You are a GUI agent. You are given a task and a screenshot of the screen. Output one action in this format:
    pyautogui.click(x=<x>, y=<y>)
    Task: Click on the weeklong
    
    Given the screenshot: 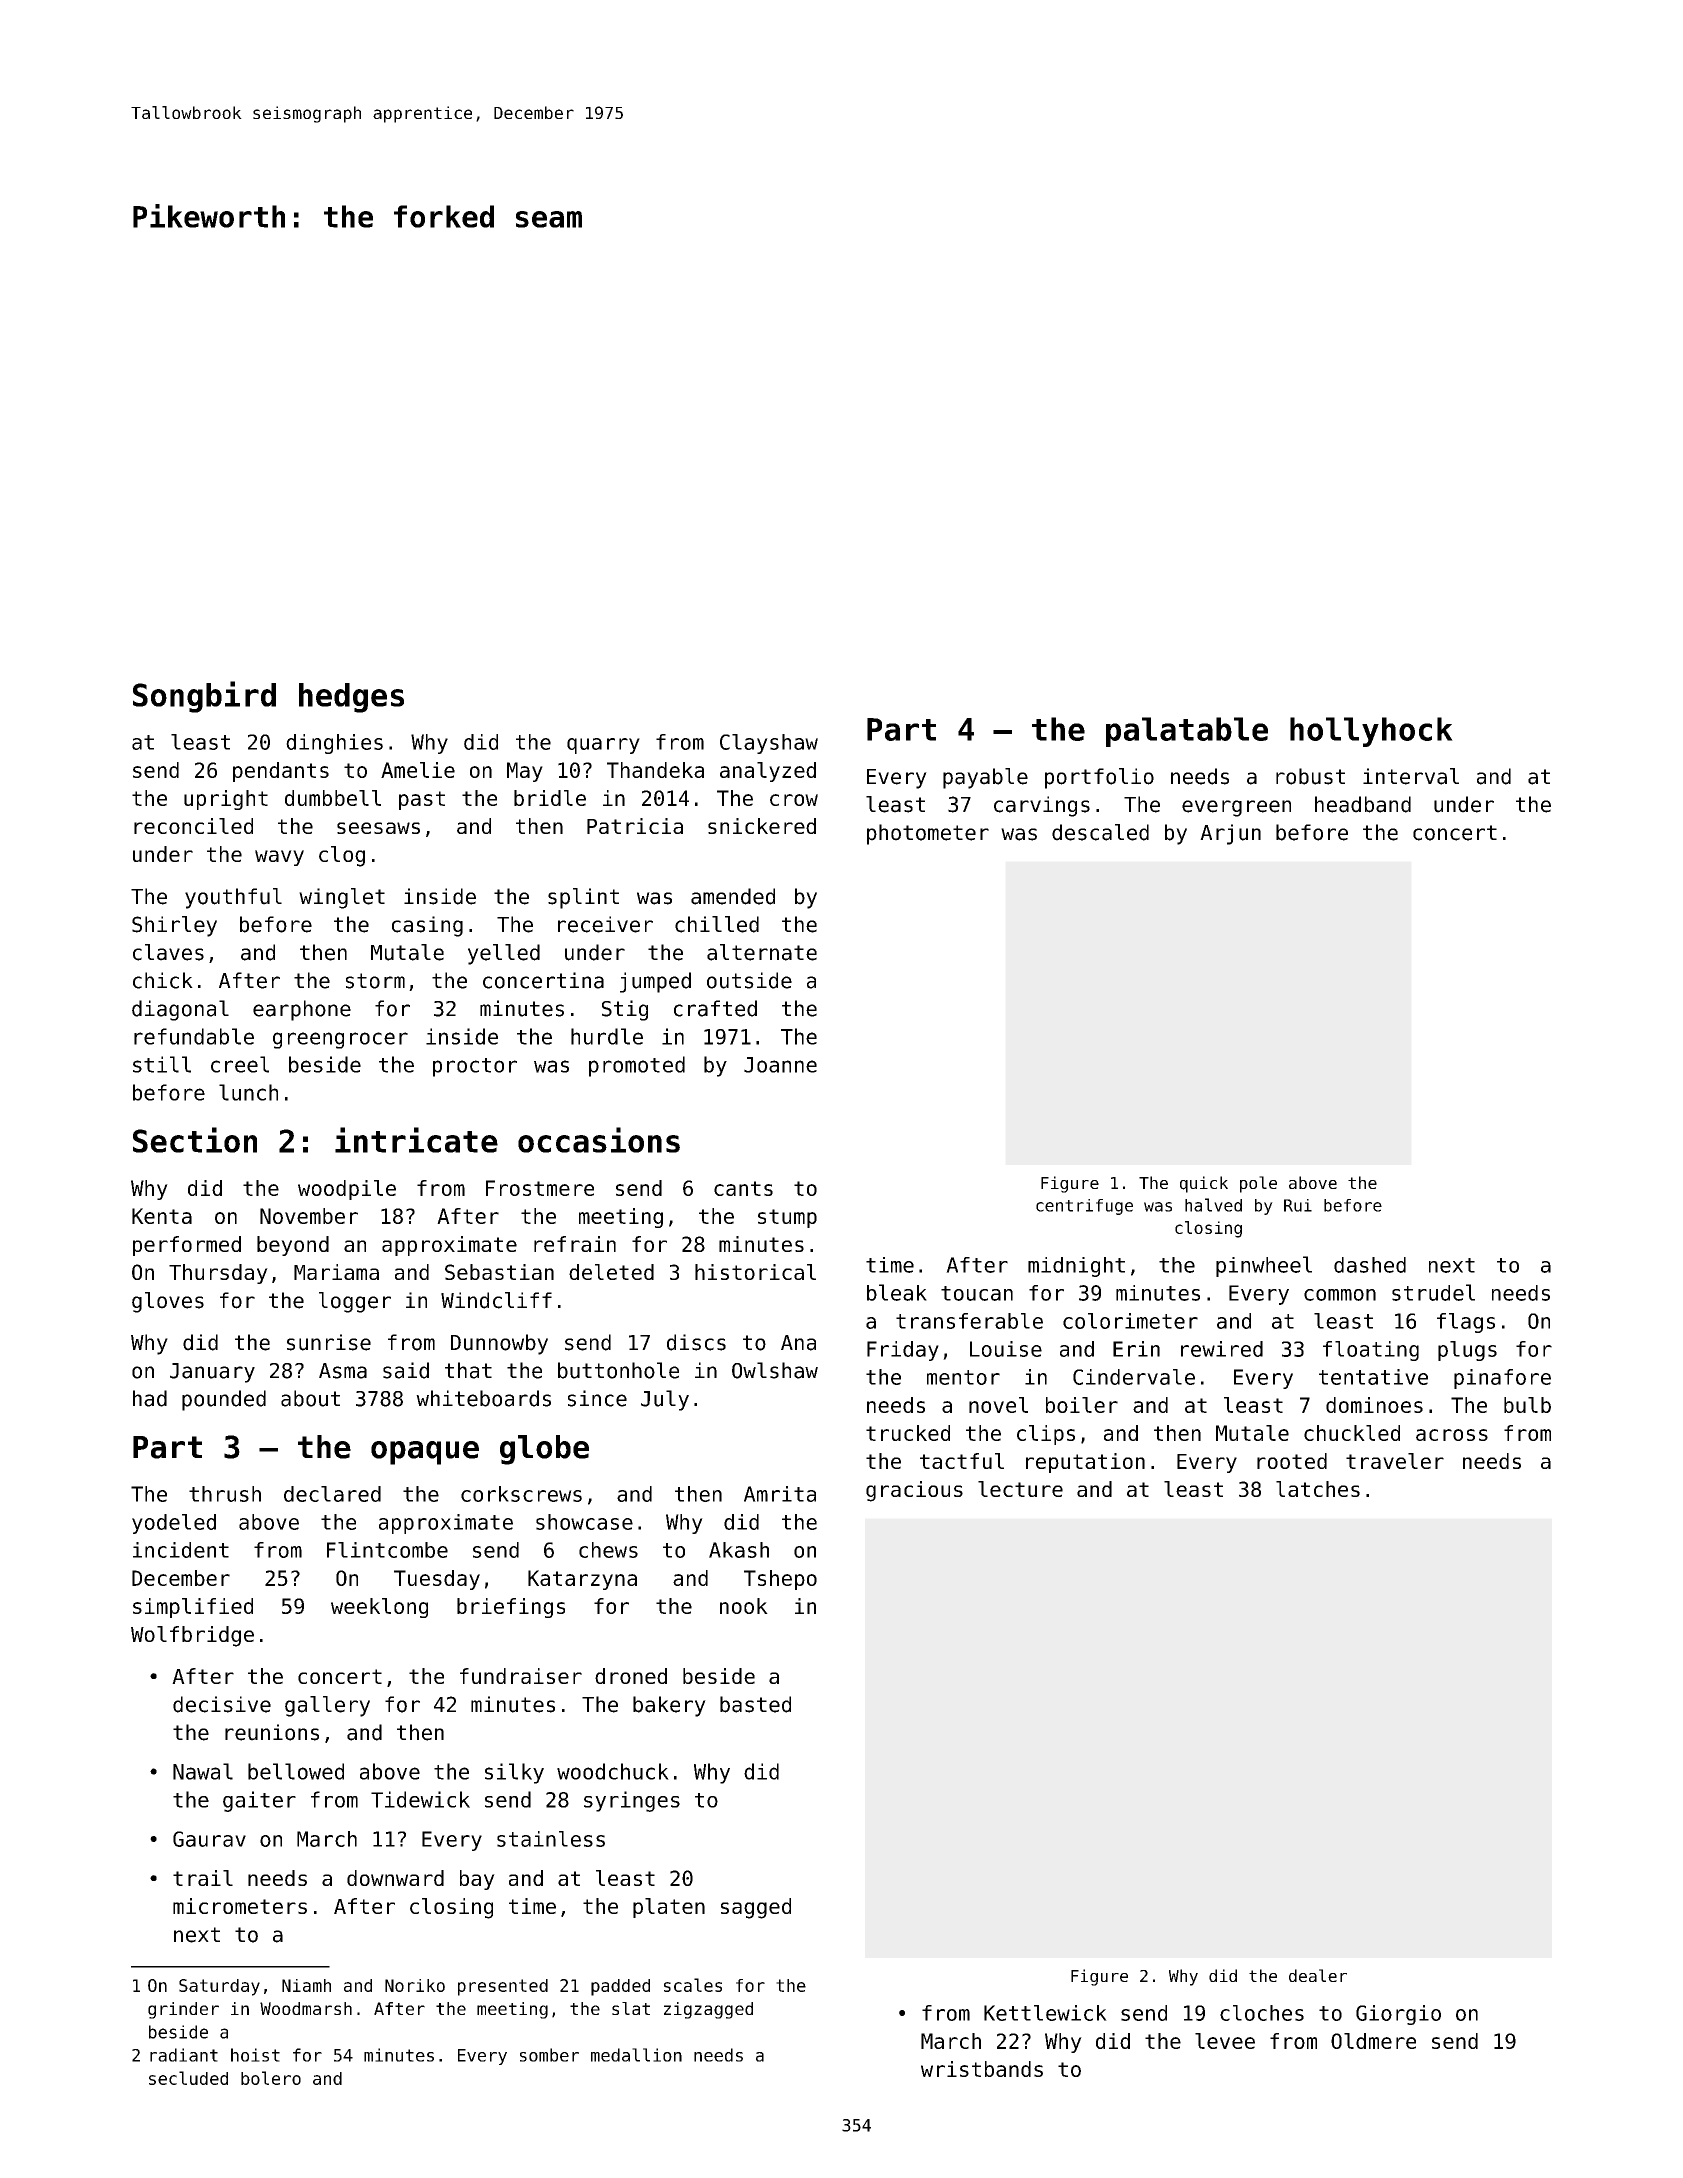 What is the action you would take?
    pyautogui.click(x=379, y=1608)
